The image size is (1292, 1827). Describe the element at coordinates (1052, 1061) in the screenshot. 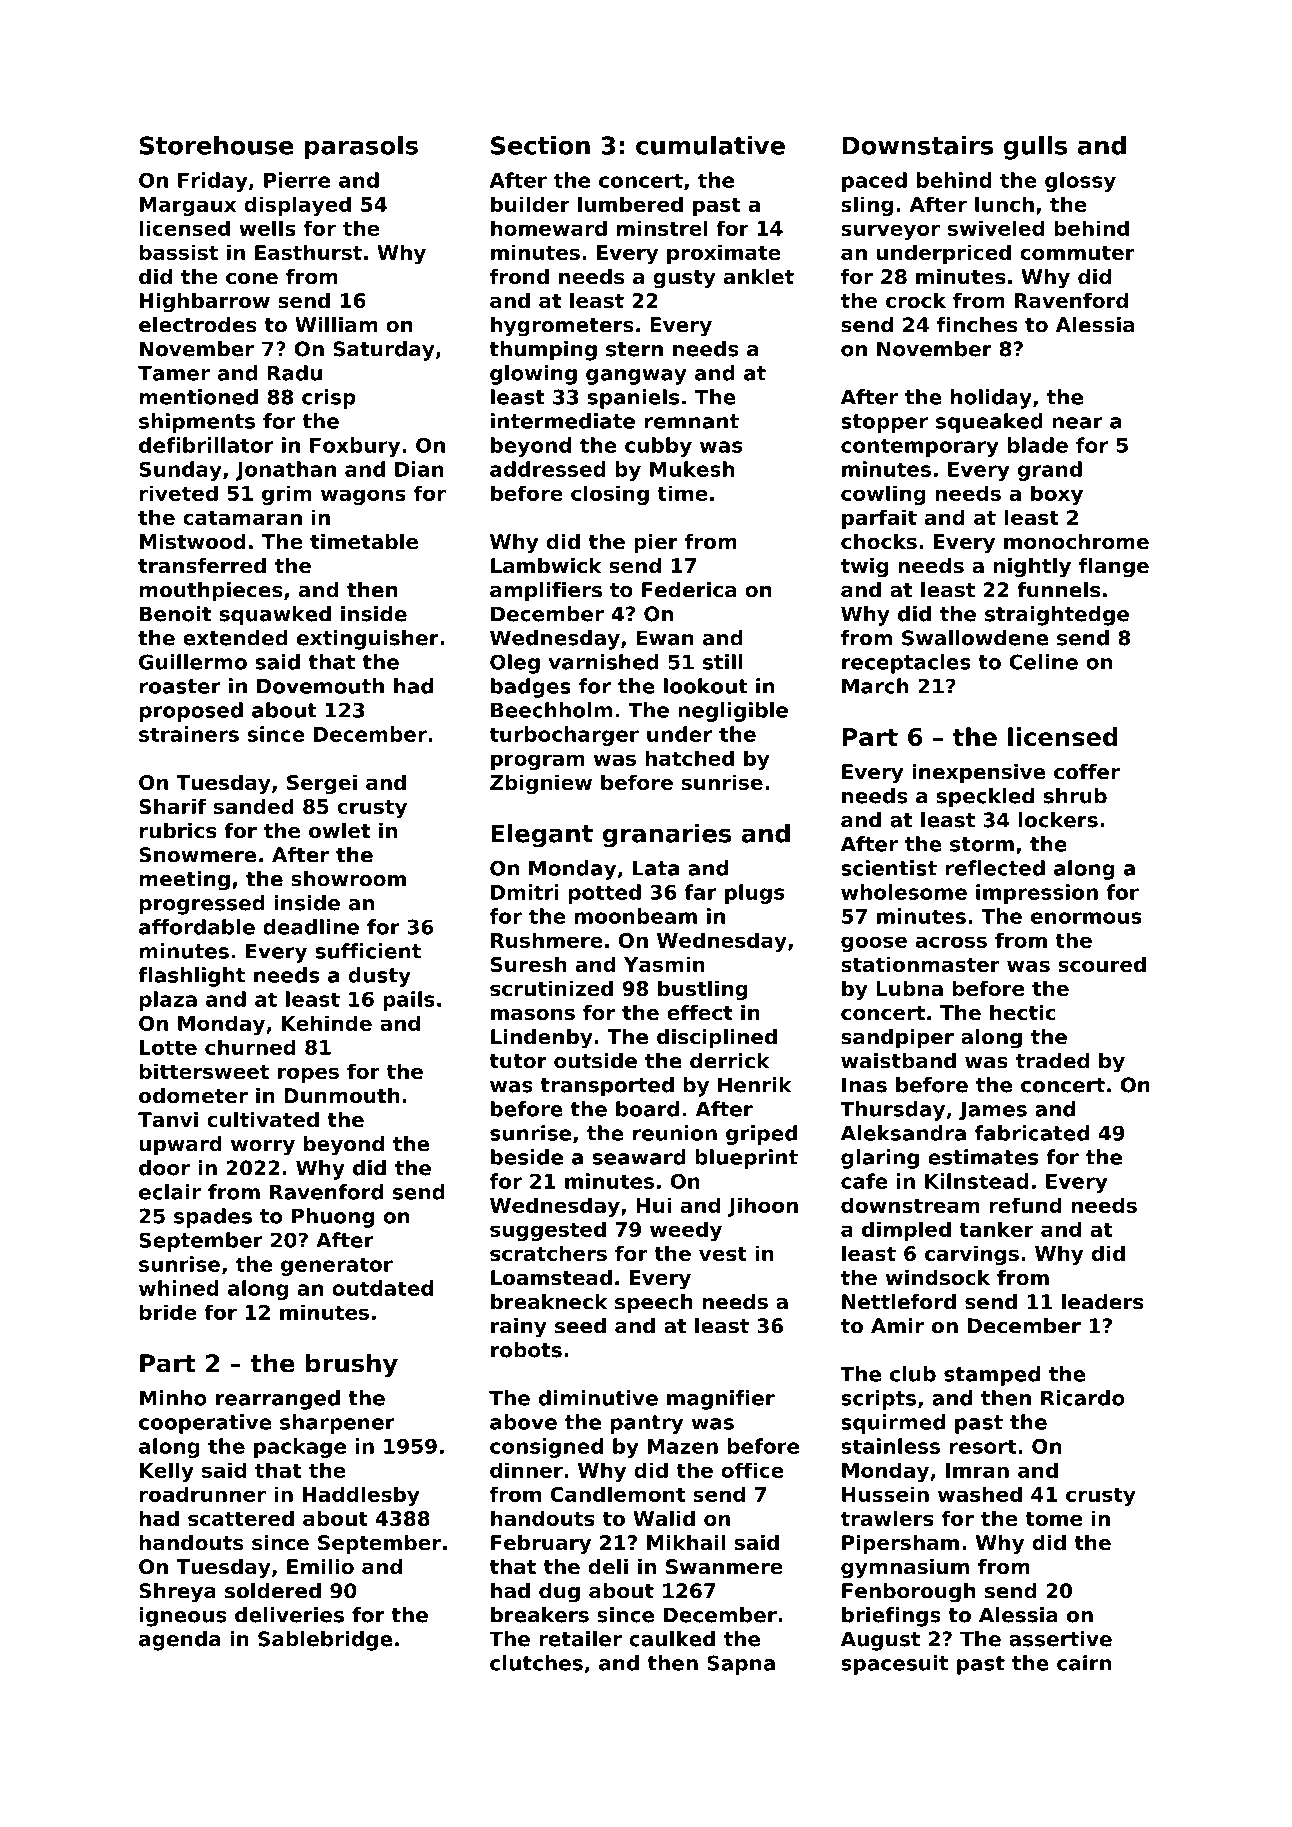

I see `traded` at that location.
